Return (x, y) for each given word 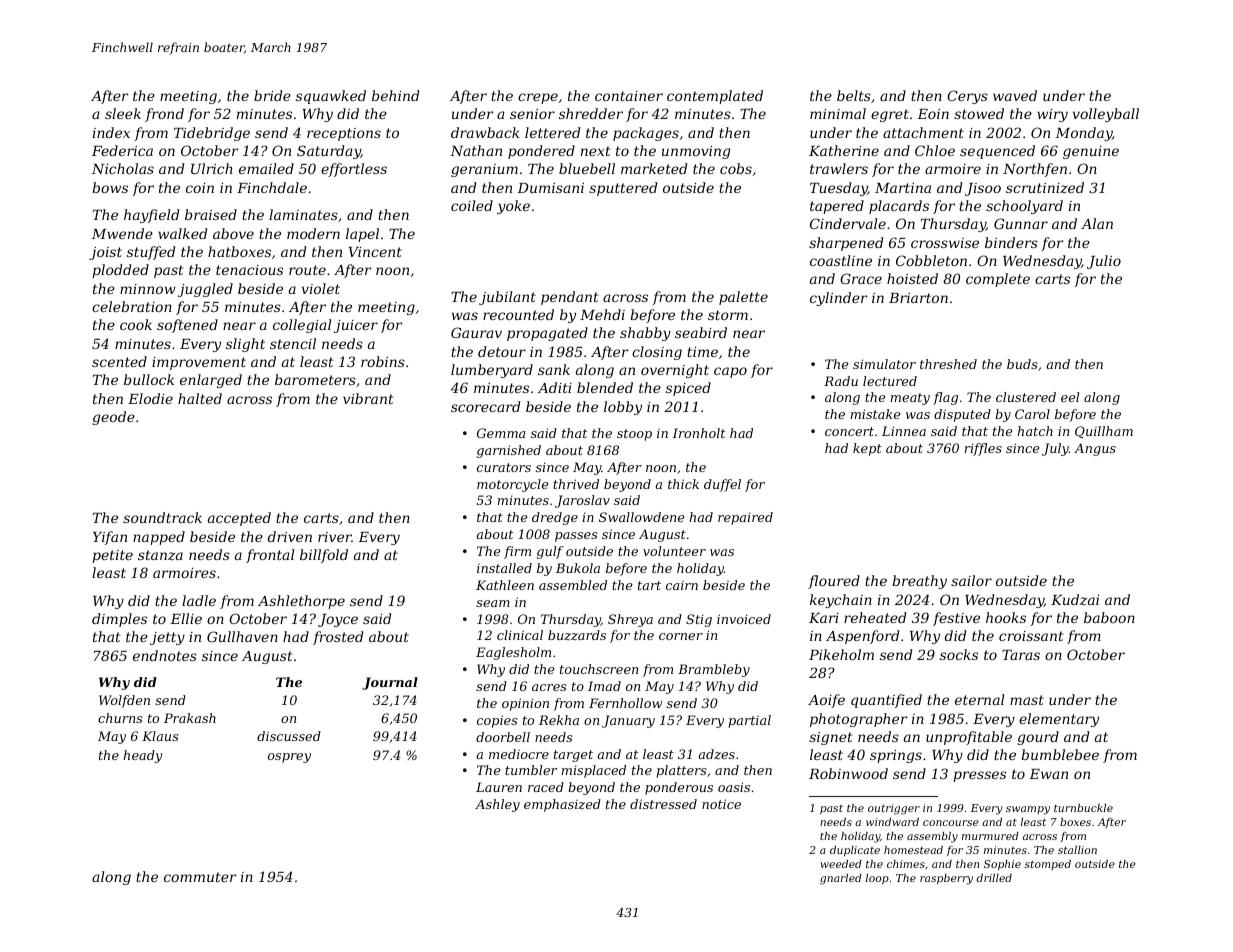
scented (119, 361)
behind (395, 95)
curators (504, 467)
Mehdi (602, 314)
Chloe (935, 150)
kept (867, 449)
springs (896, 756)
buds (1022, 364)
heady (142, 756)
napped (159, 538)
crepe (538, 98)
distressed (663, 804)
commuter (200, 877)
